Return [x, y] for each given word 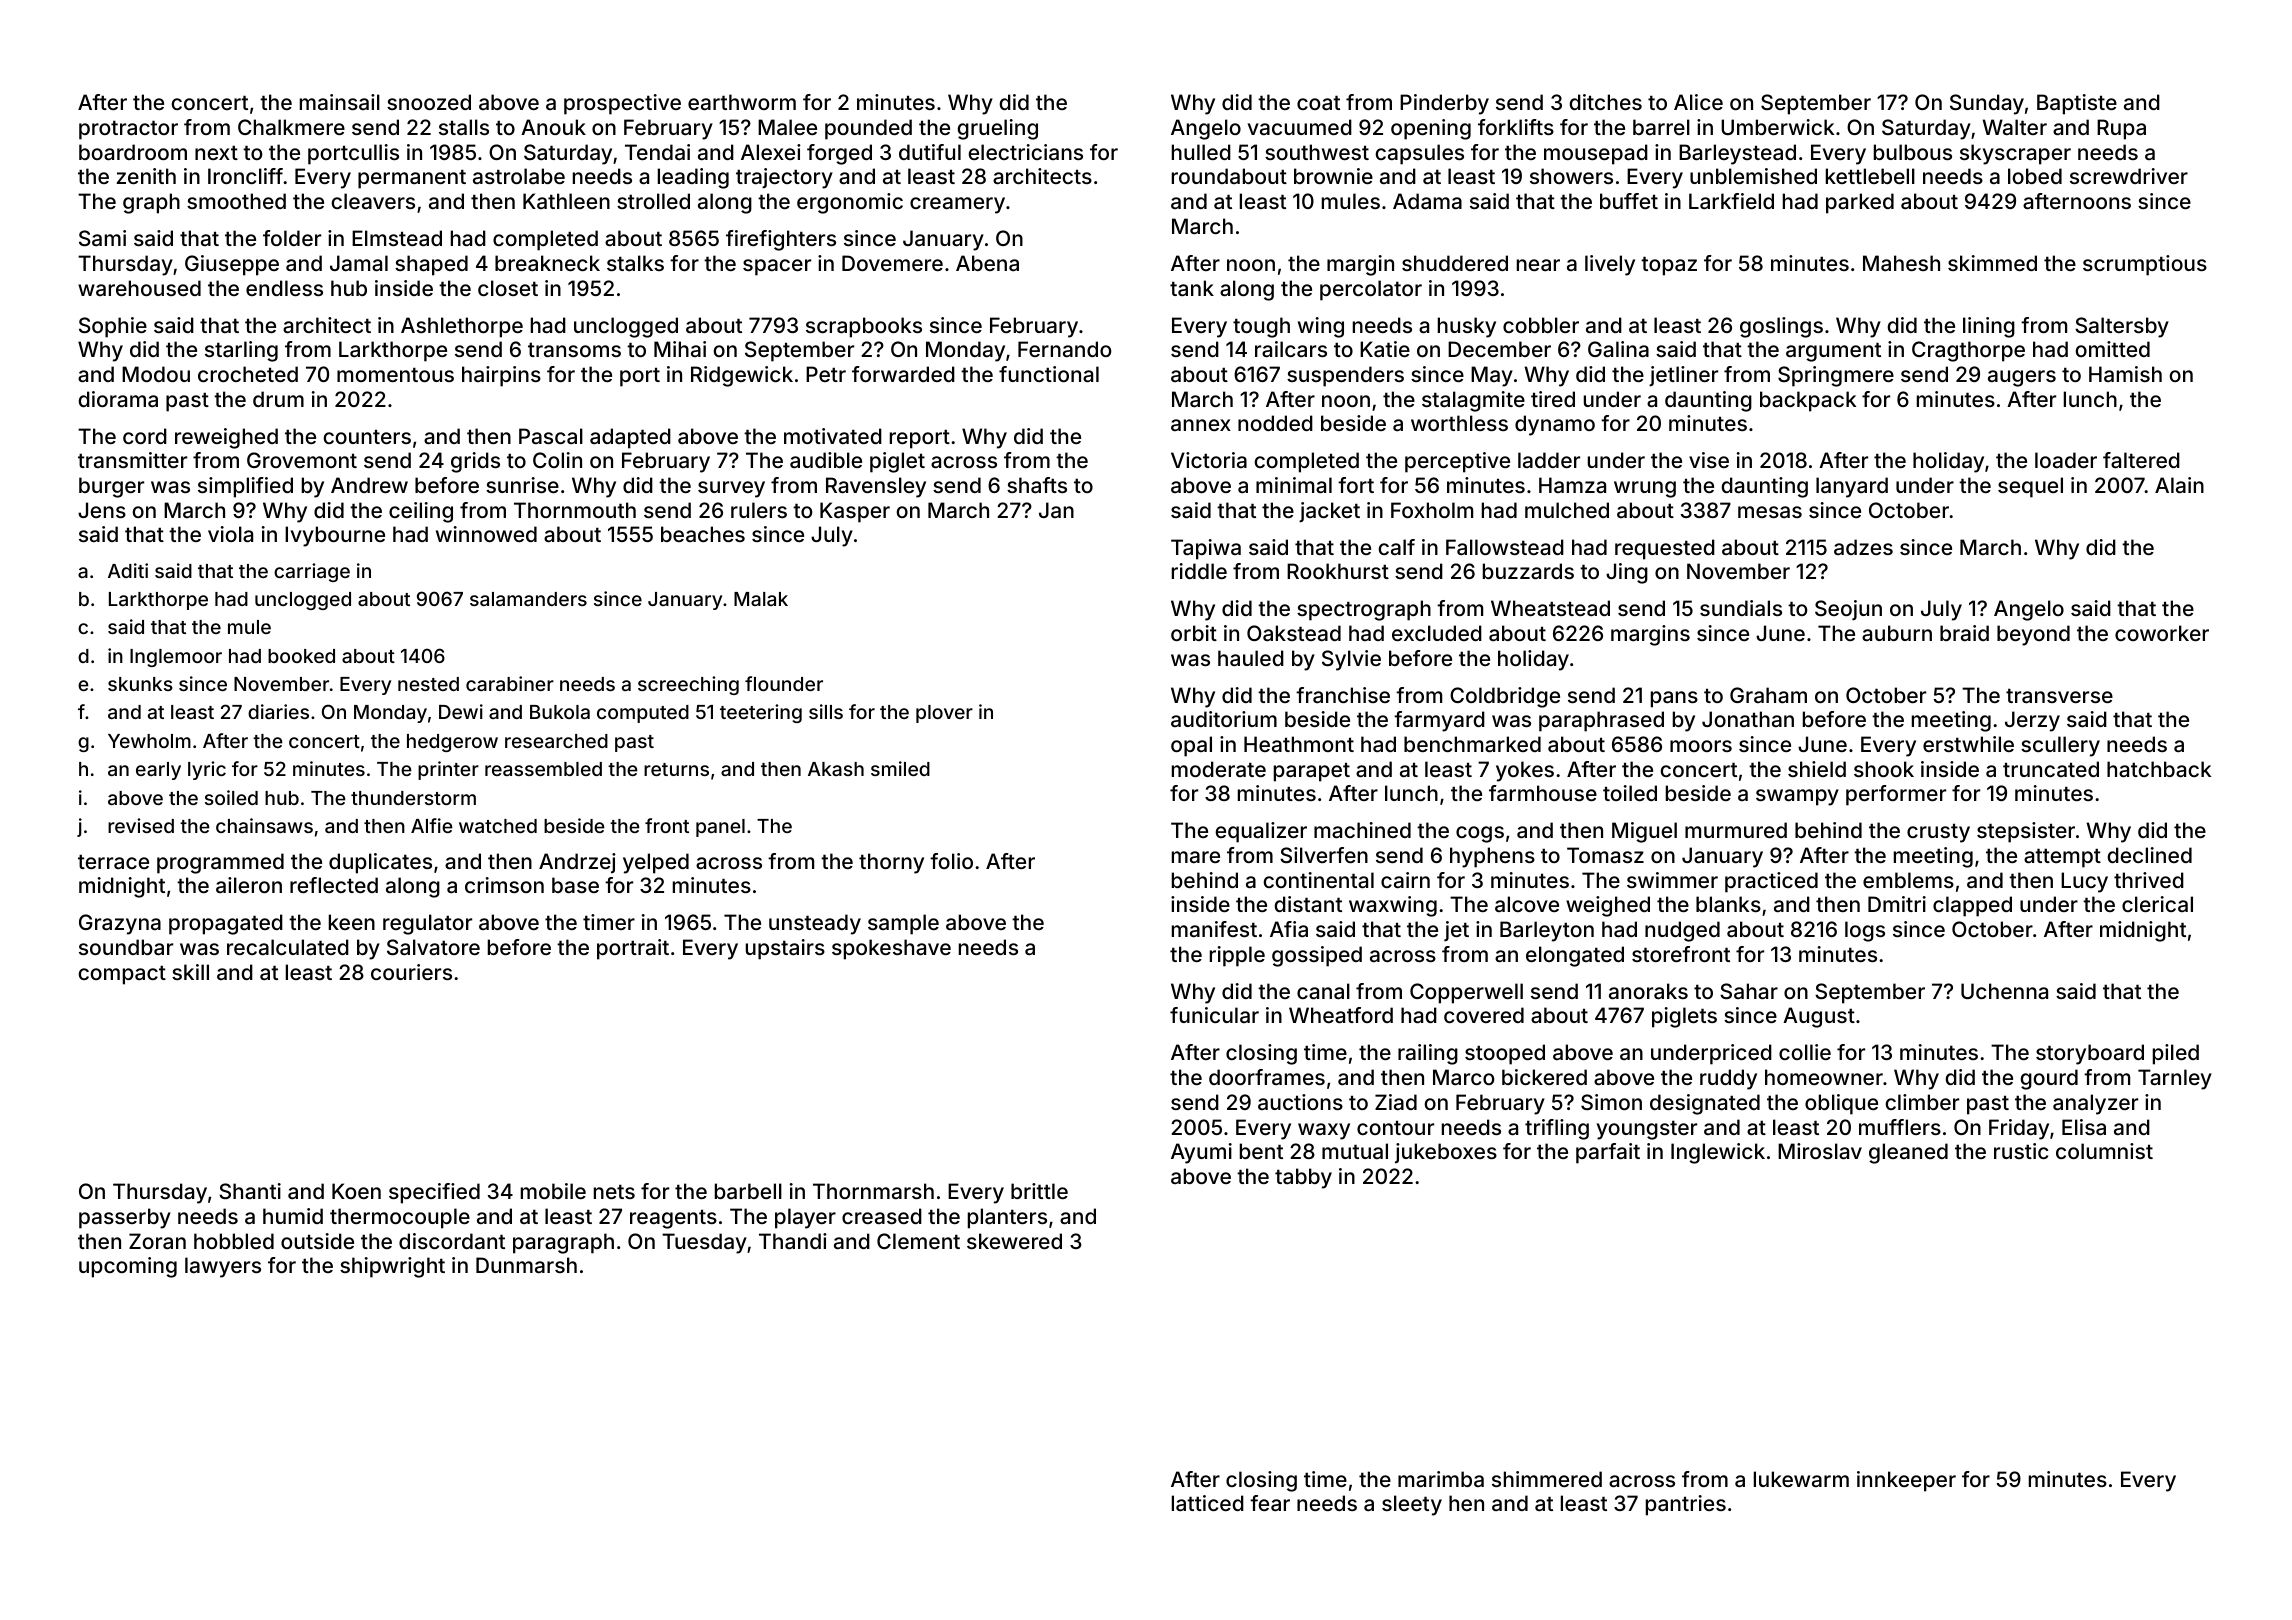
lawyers [223, 1267]
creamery [957, 205]
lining [1989, 327]
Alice [1698, 102]
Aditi [128, 570]
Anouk [553, 127]
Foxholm [1432, 510]
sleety [1412, 1505]
